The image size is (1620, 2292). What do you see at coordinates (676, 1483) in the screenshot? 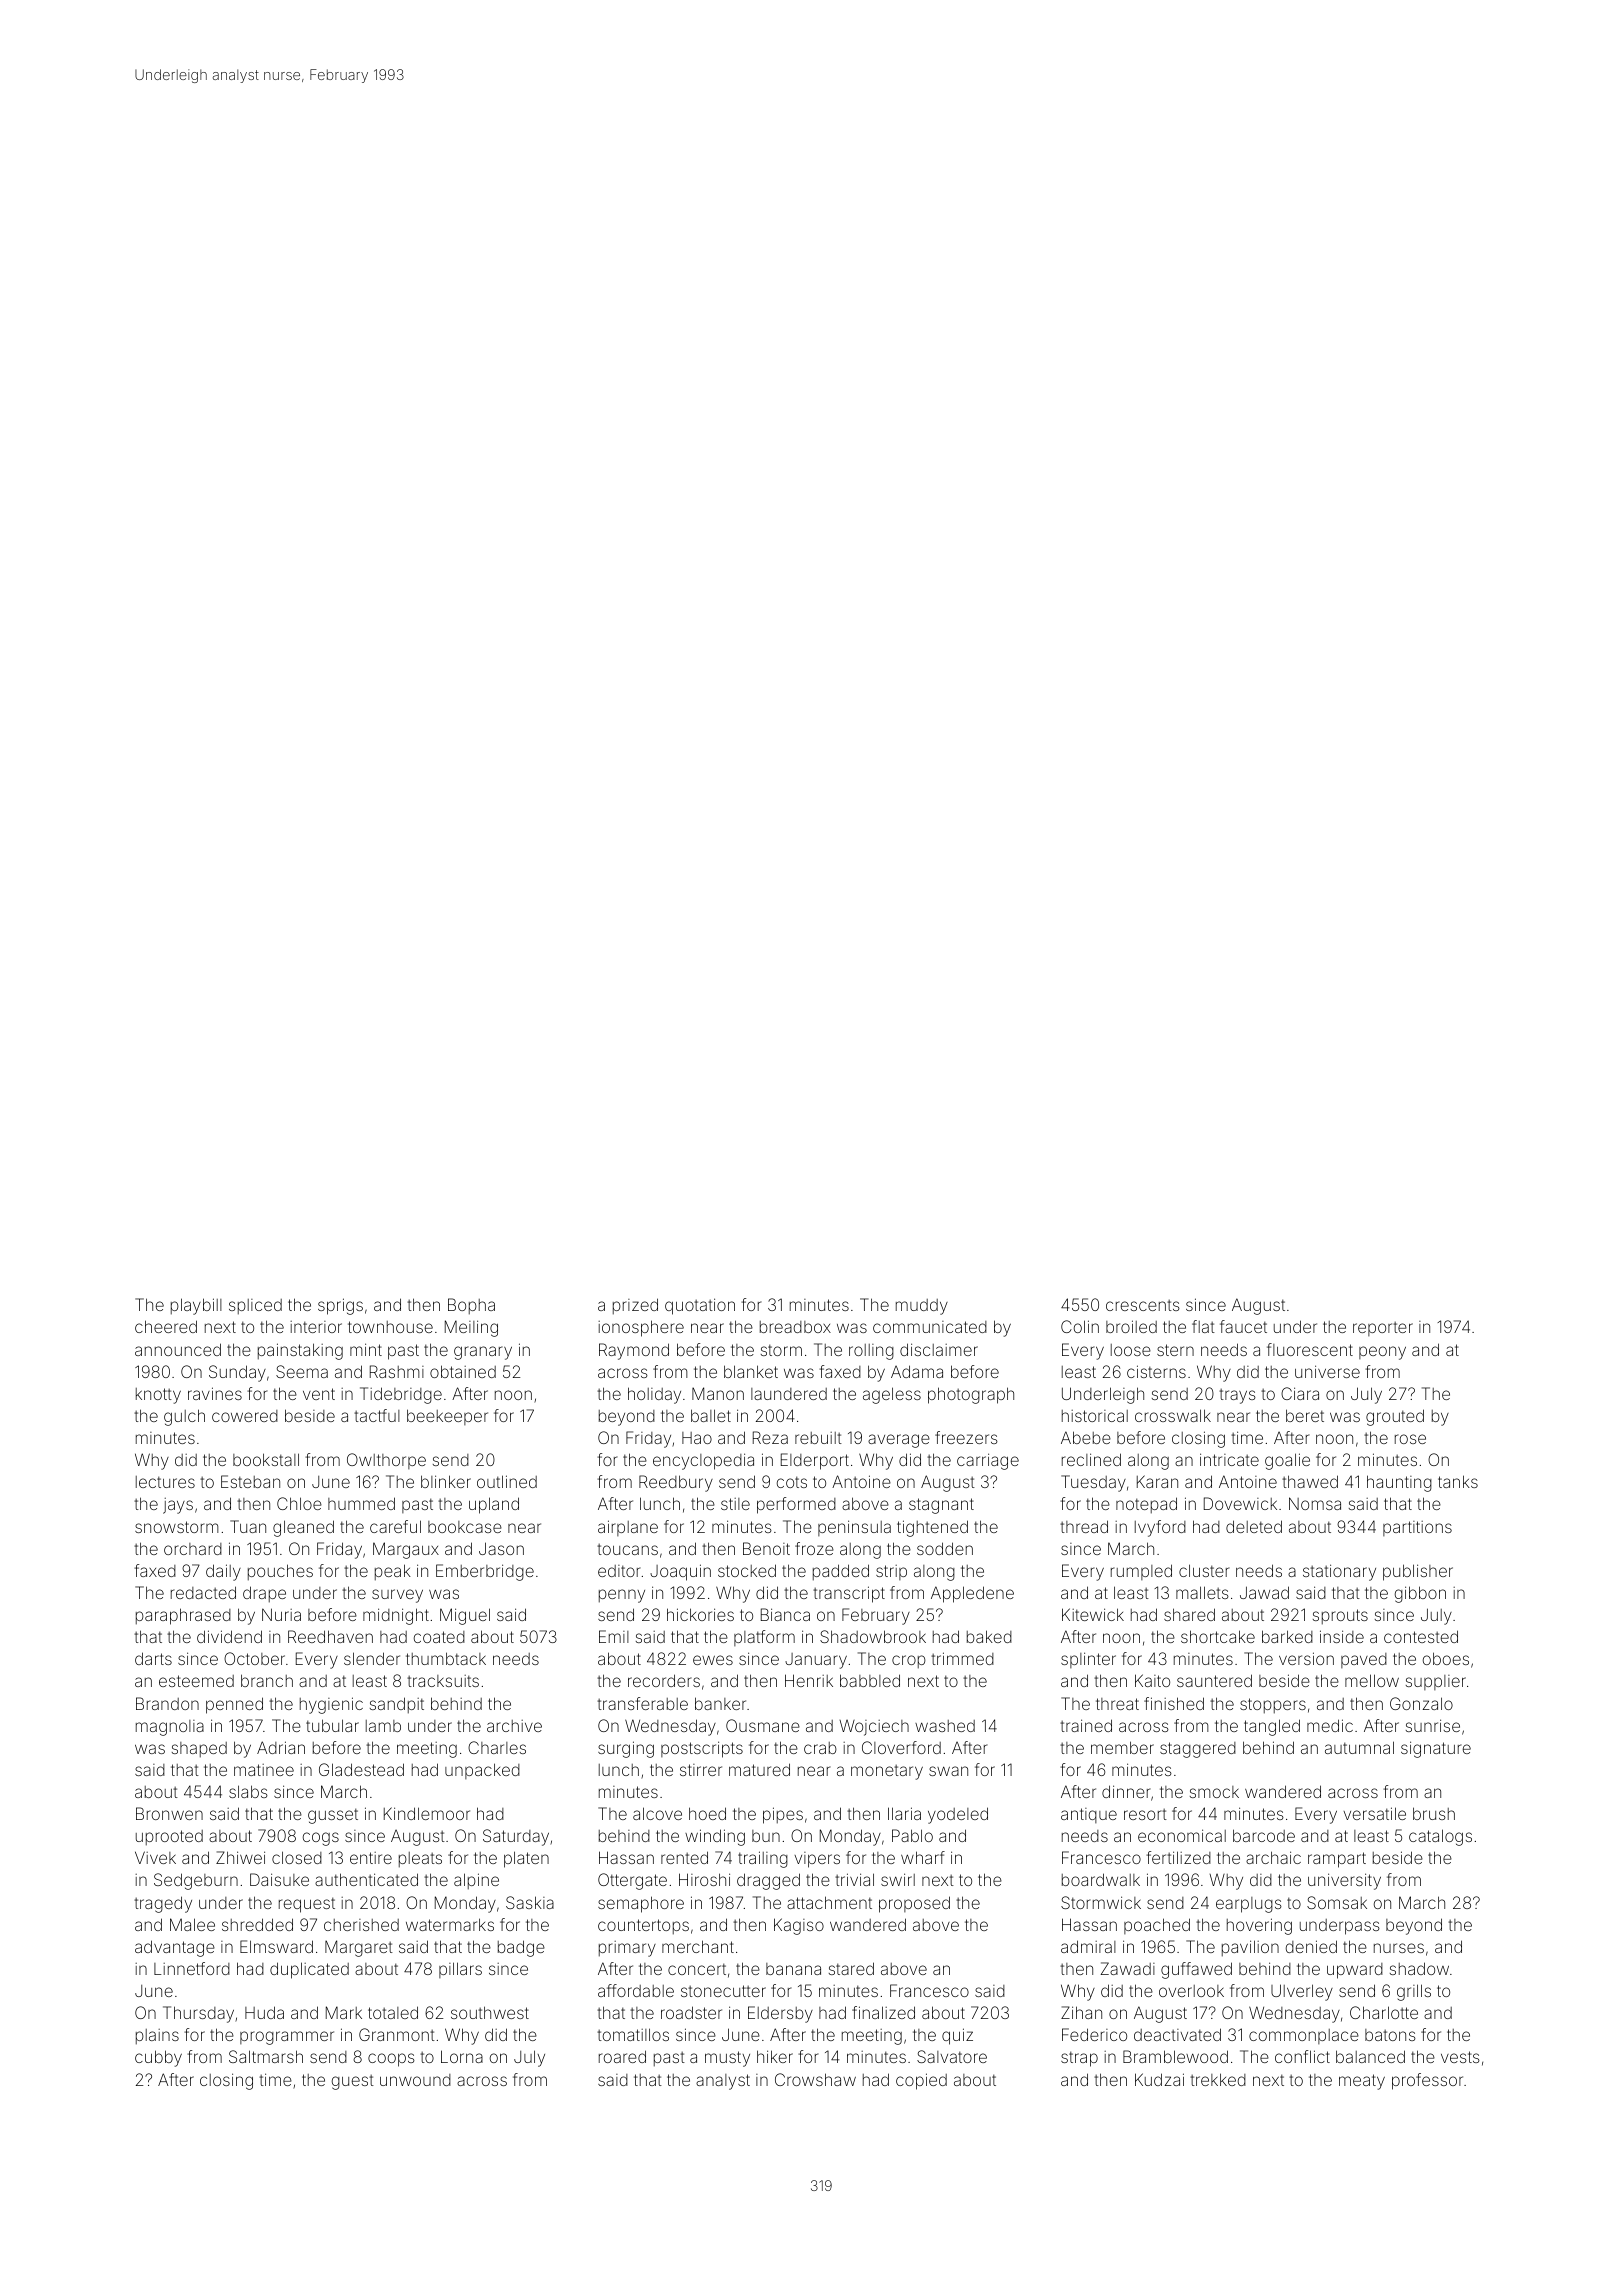
I see `Reedbury` at bounding box center [676, 1483].
